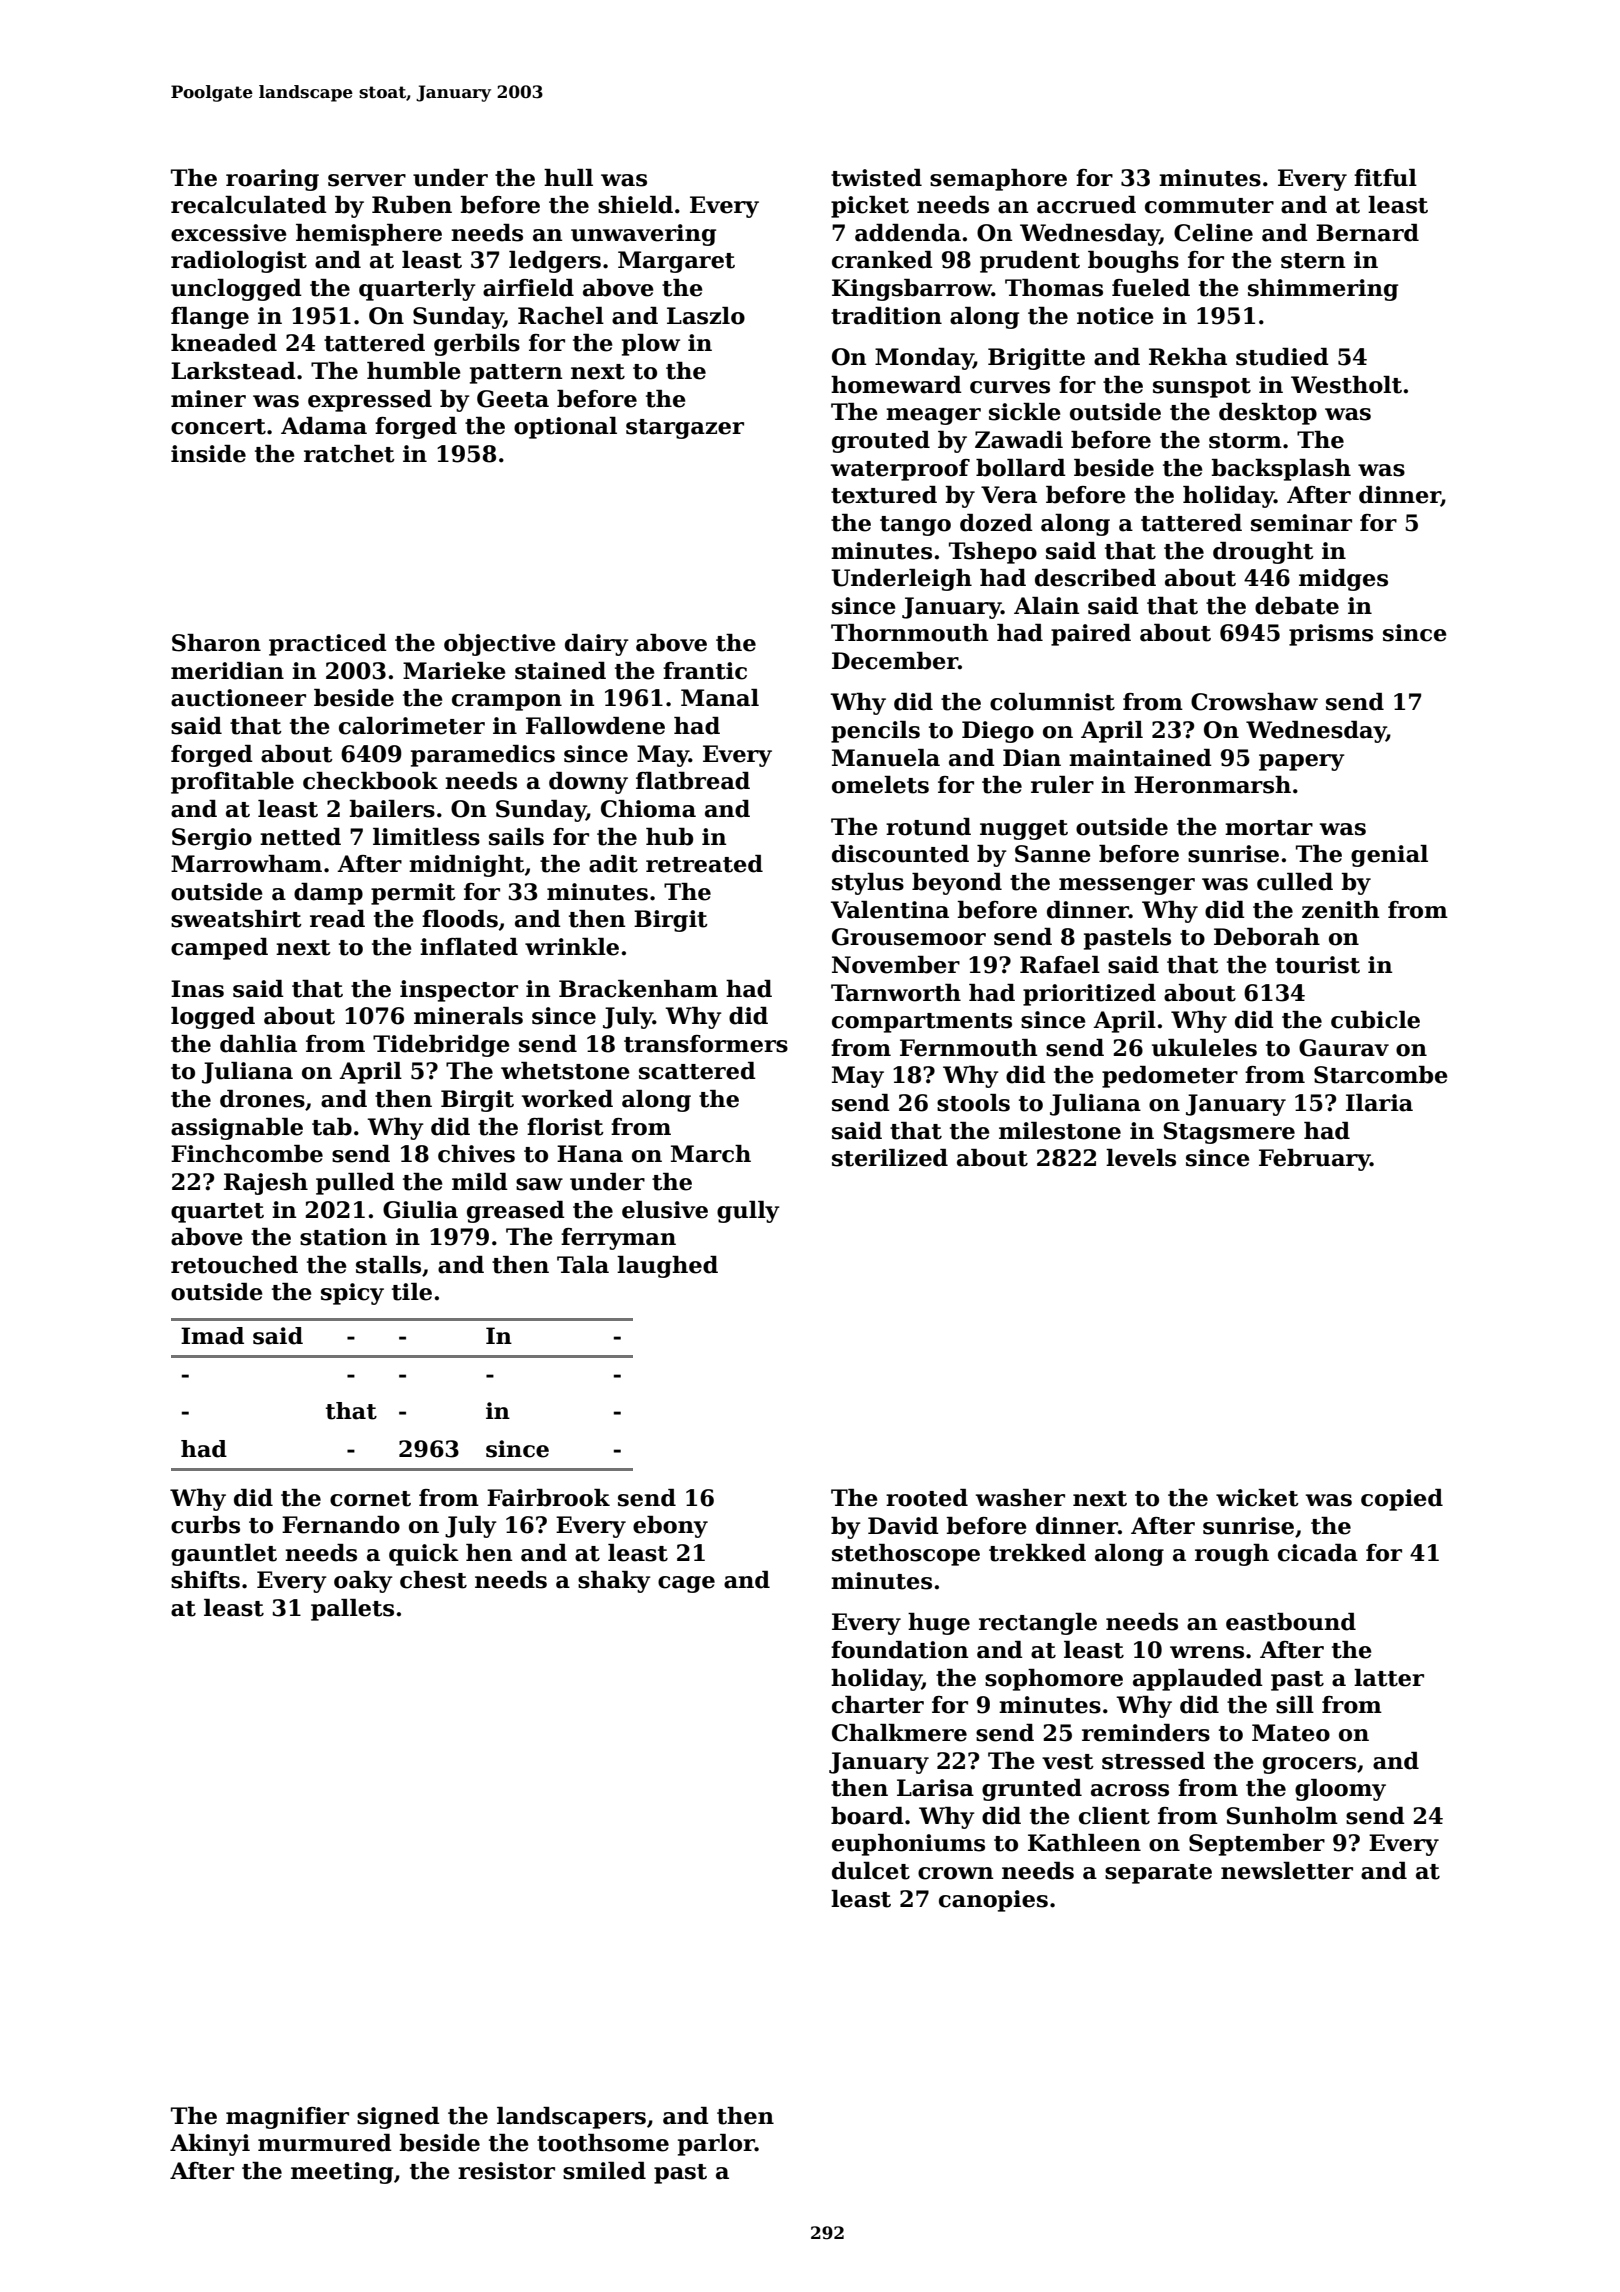  Describe the element at coordinates (871, 1871) in the image. I see `dulcet` at that location.
